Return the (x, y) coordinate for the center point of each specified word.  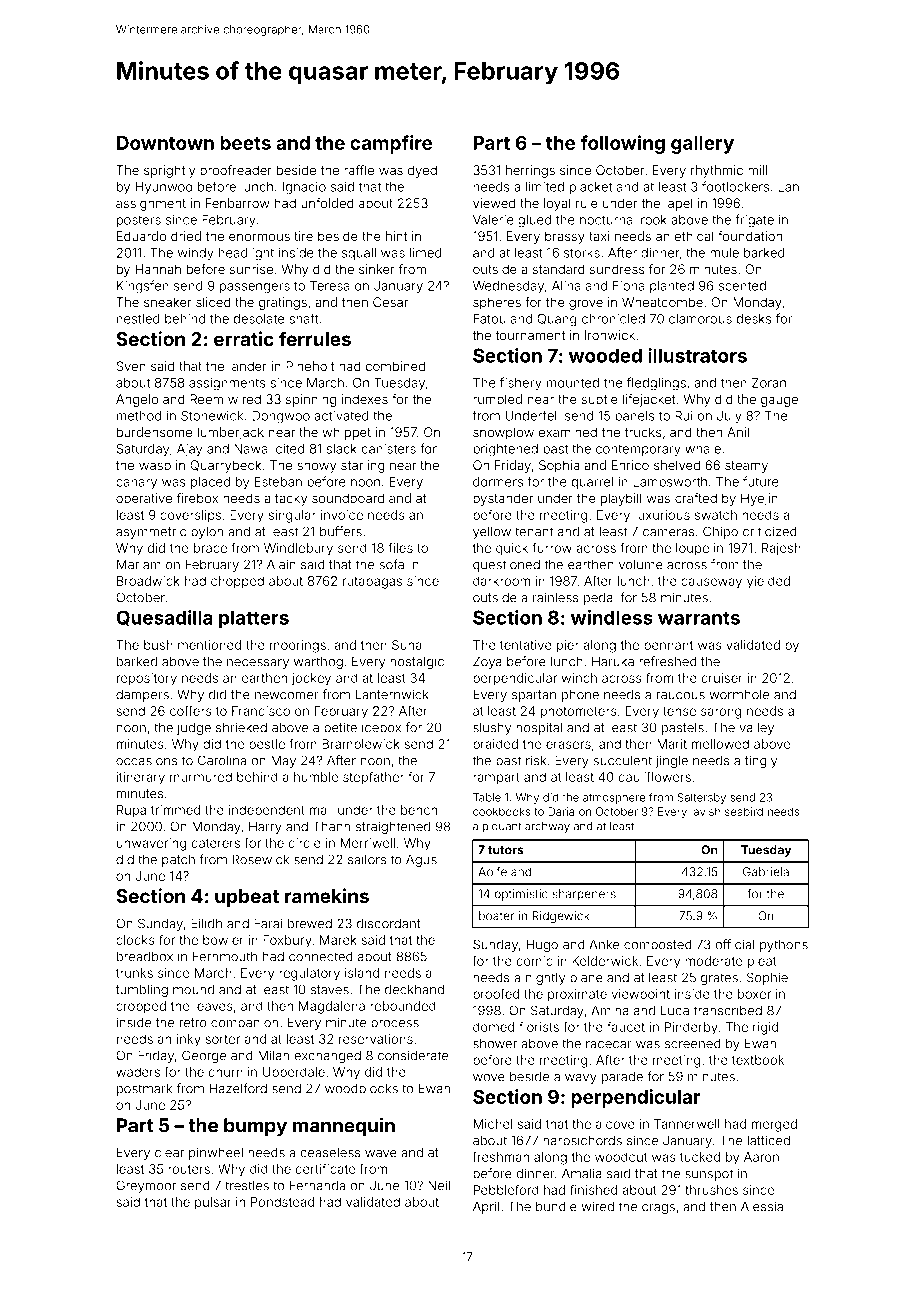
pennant (668, 646)
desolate (259, 319)
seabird (744, 811)
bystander (503, 499)
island (362, 973)
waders (138, 1072)
